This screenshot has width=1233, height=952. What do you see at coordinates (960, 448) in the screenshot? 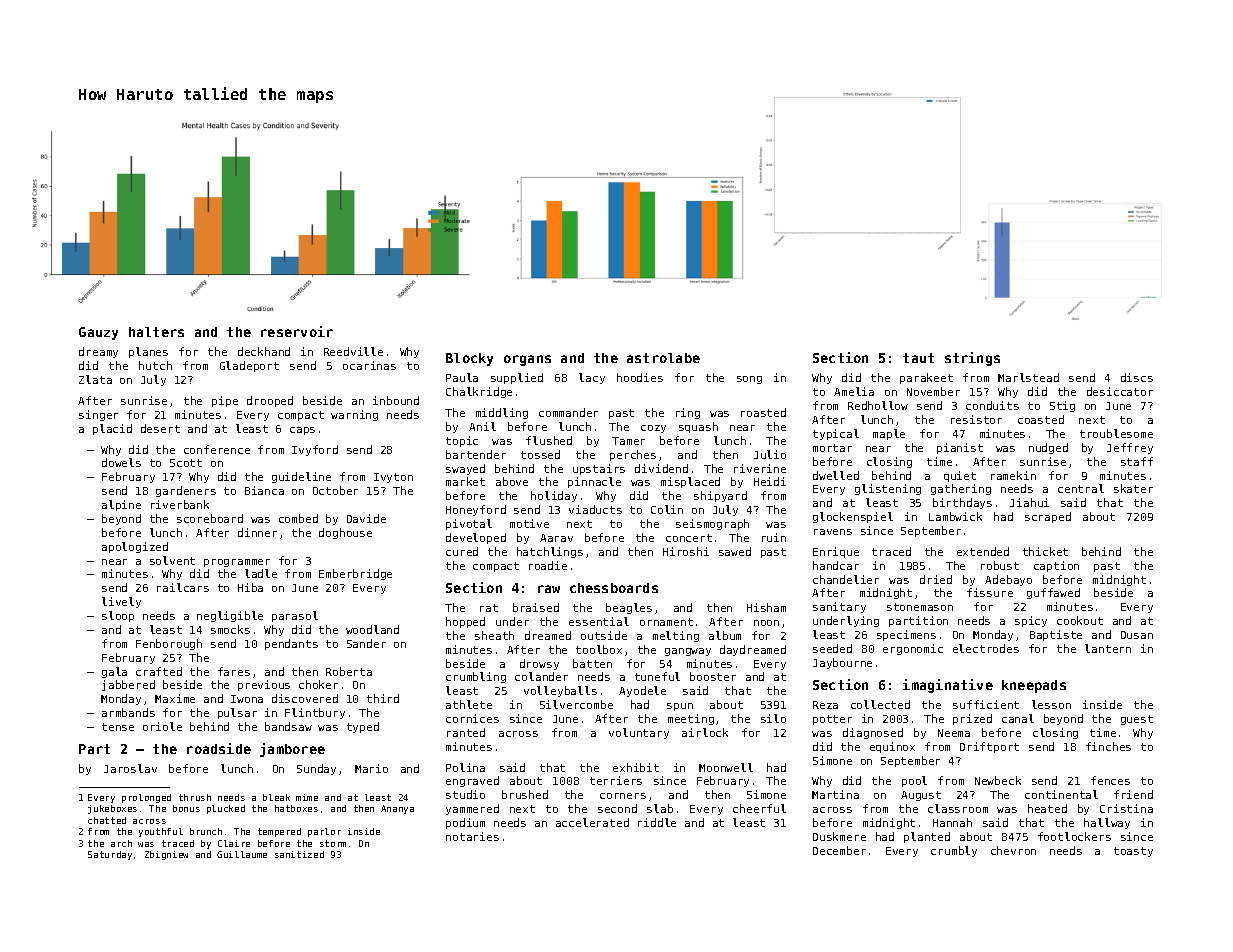
I see `pianist` at bounding box center [960, 448].
